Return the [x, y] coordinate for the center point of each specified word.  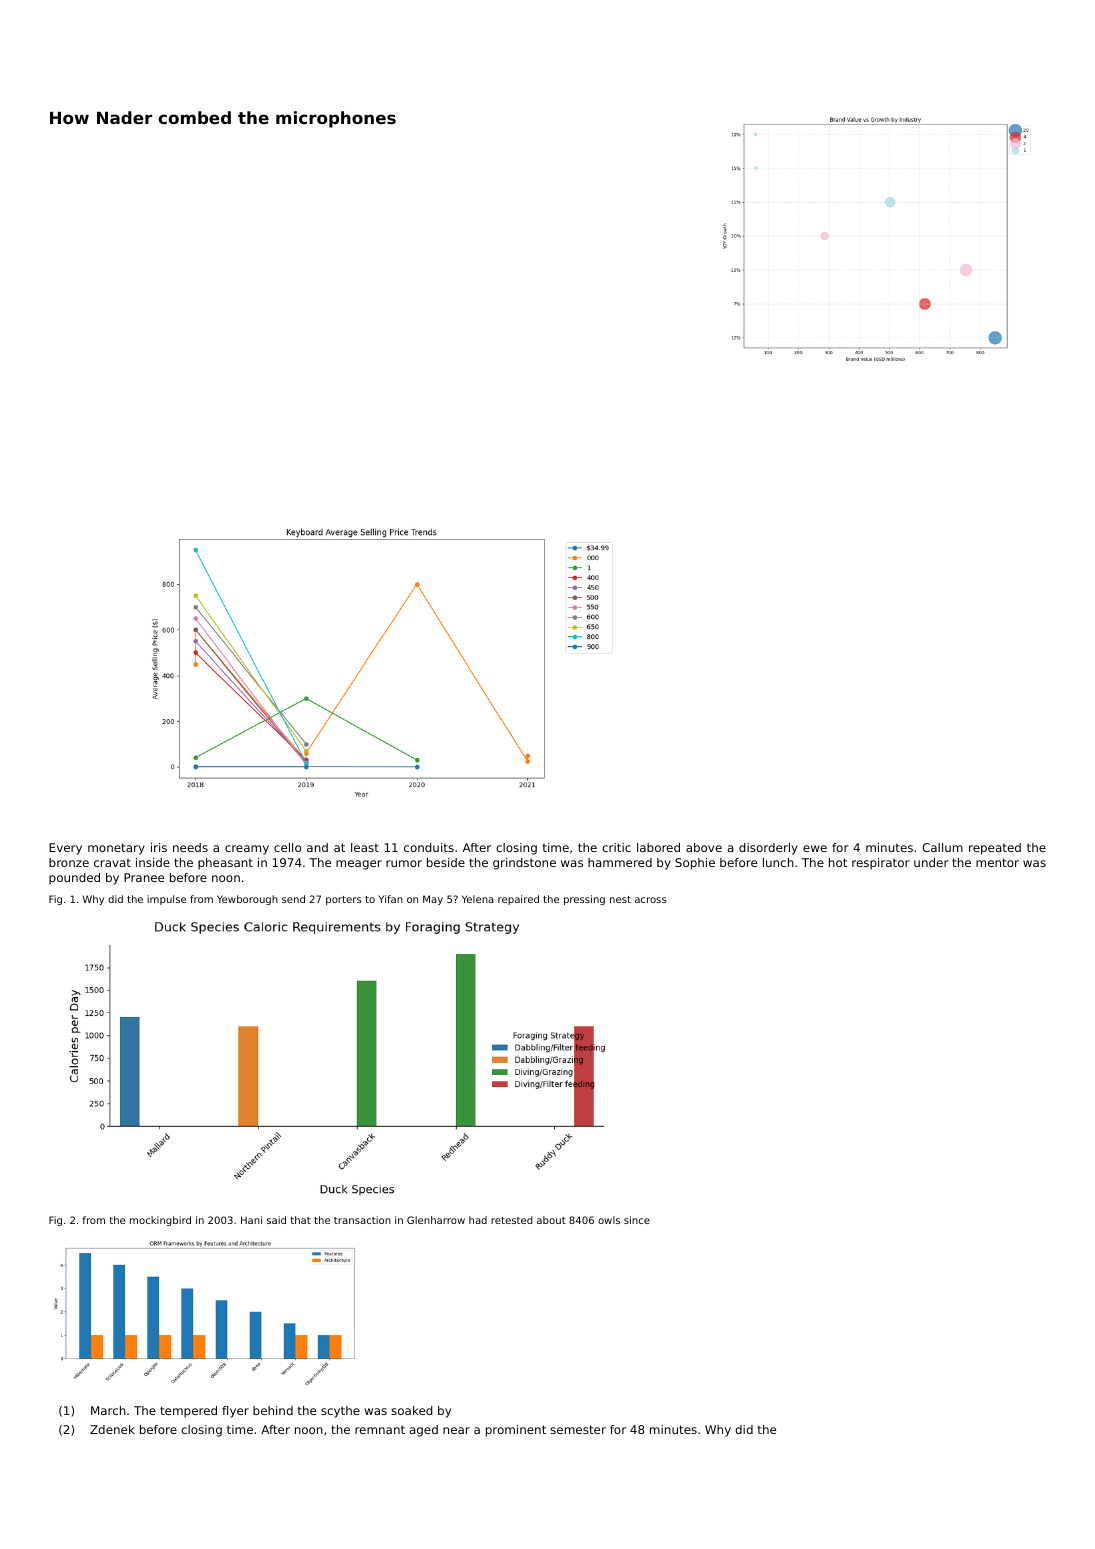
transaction [362, 1220]
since [637, 1220]
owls [609, 1220]
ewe [815, 848]
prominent [516, 1431]
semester [578, 1429]
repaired [518, 900]
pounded [74, 879]
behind [273, 1410]
